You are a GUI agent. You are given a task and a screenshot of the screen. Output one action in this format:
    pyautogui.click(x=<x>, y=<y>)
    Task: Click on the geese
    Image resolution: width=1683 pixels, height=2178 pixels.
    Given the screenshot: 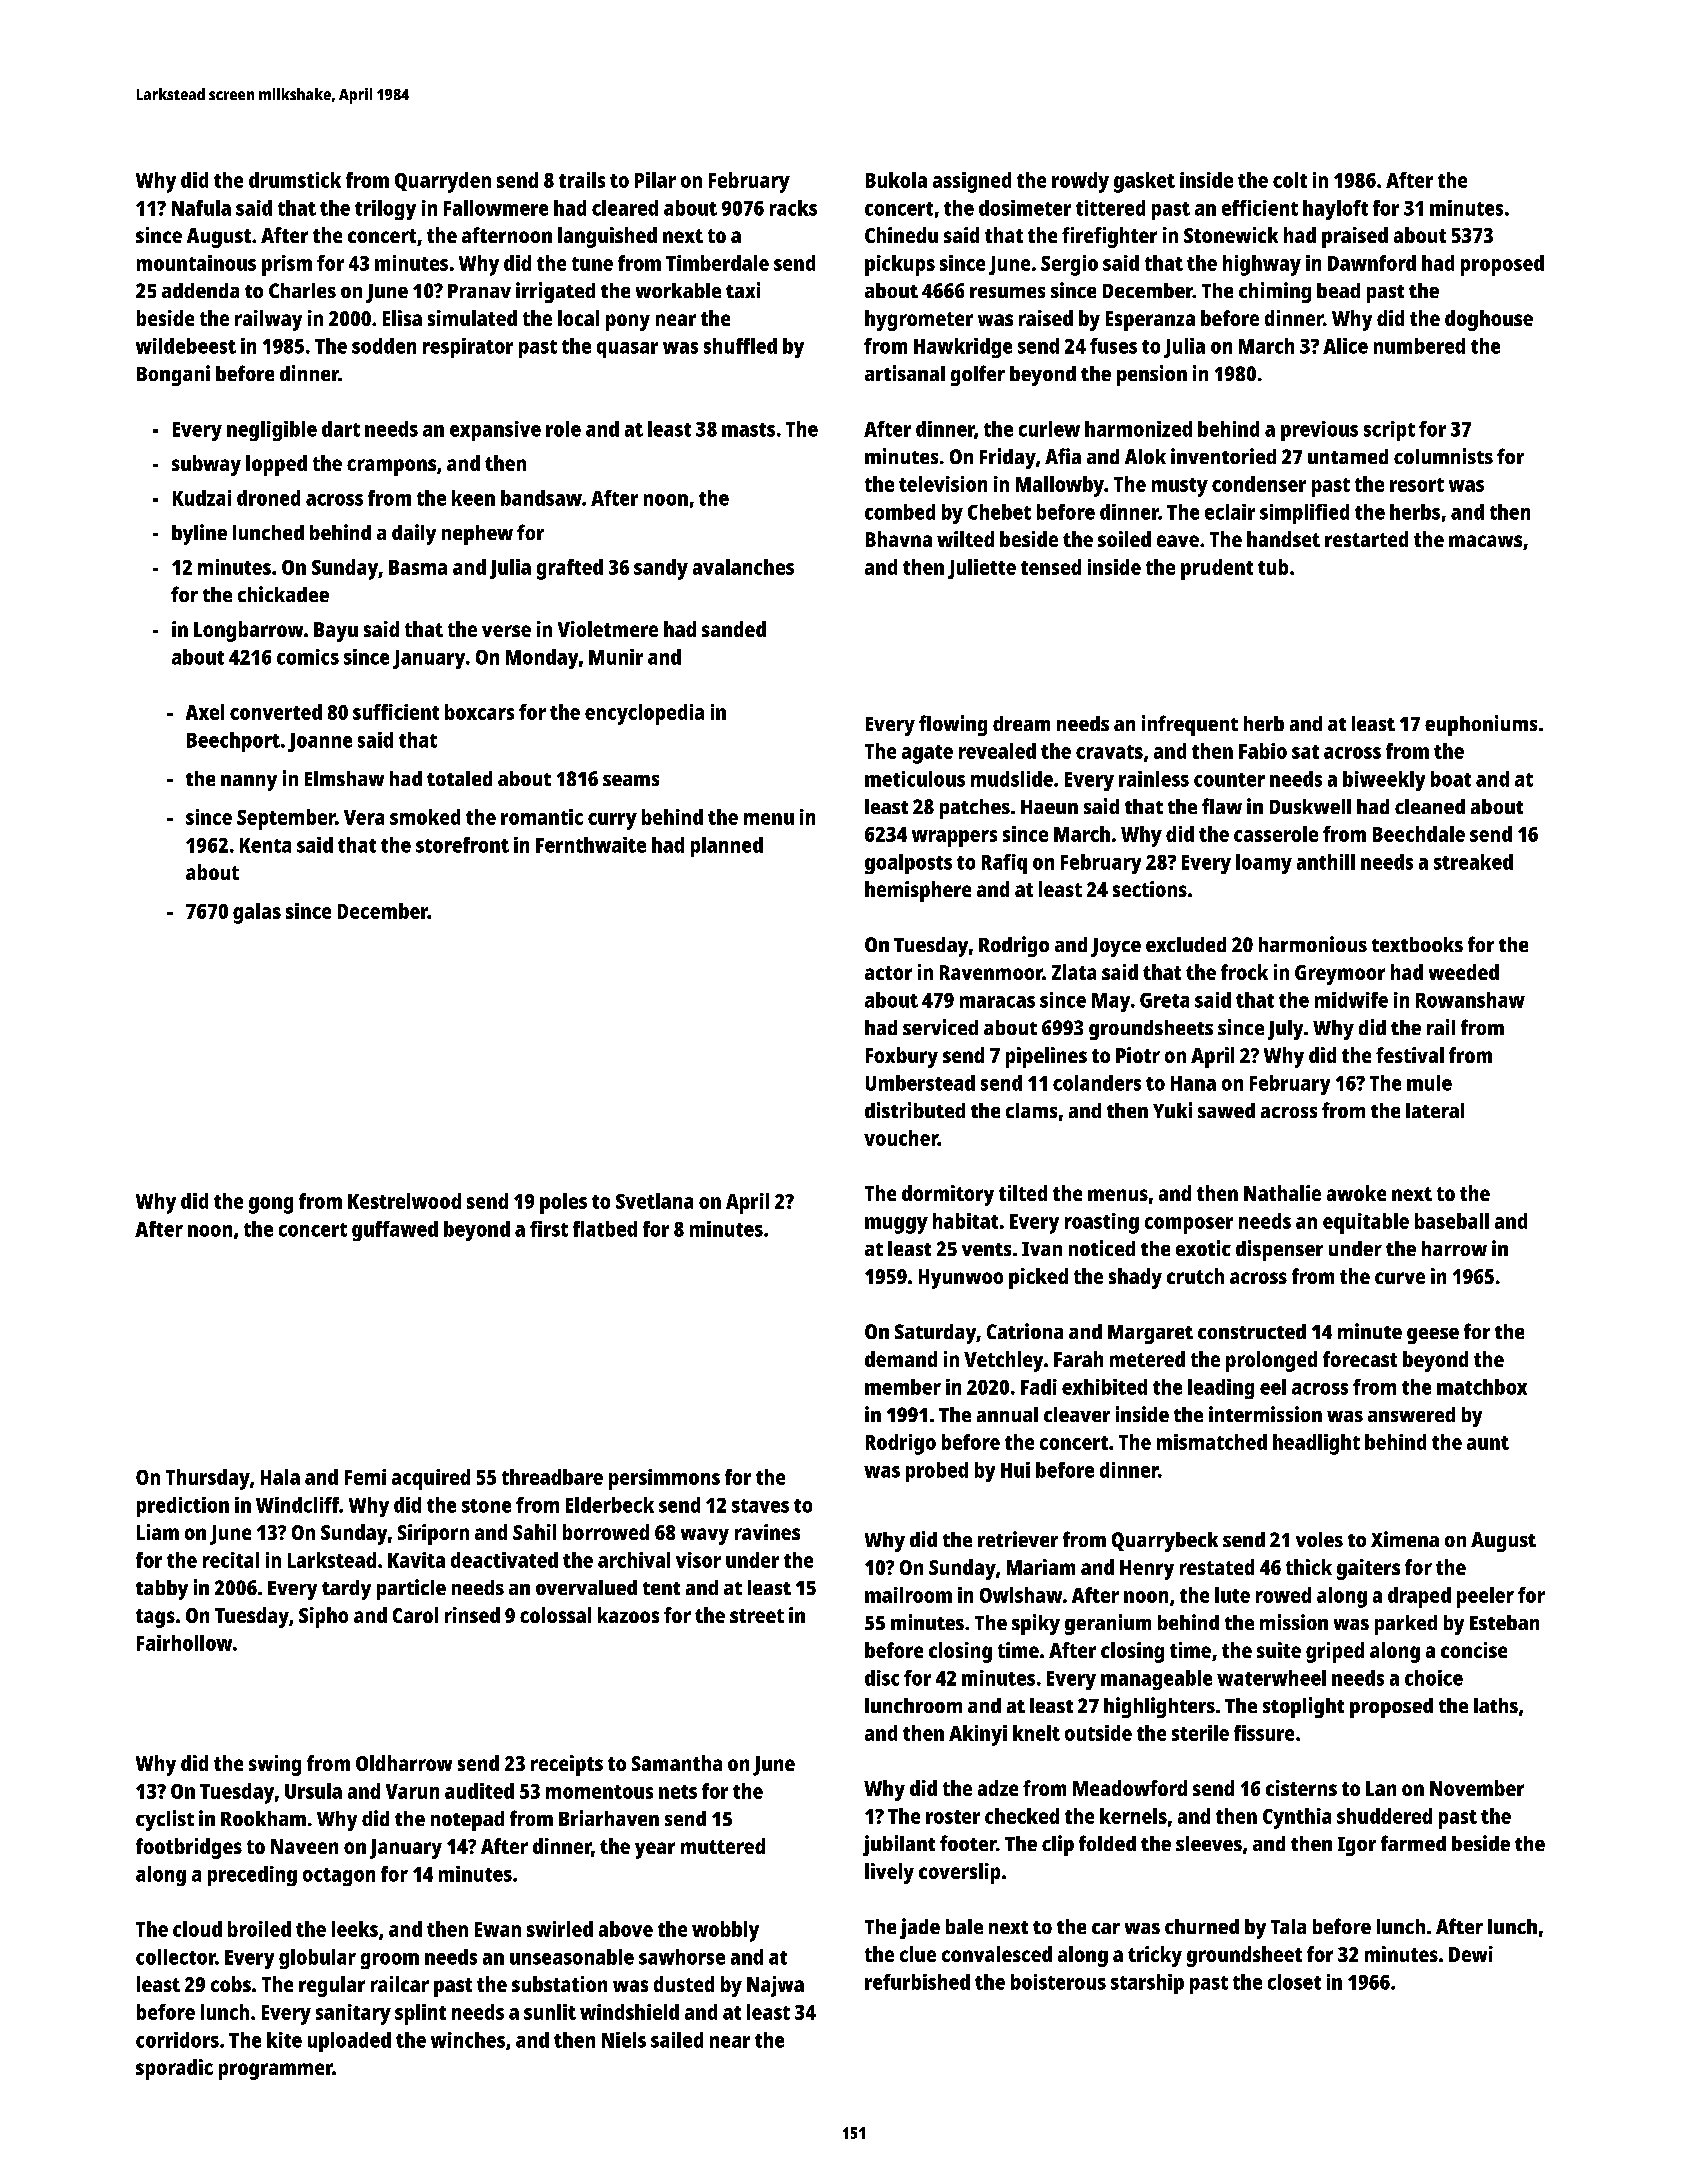 What is the action you would take?
    pyautogui.click(x=1433, y=1336)
